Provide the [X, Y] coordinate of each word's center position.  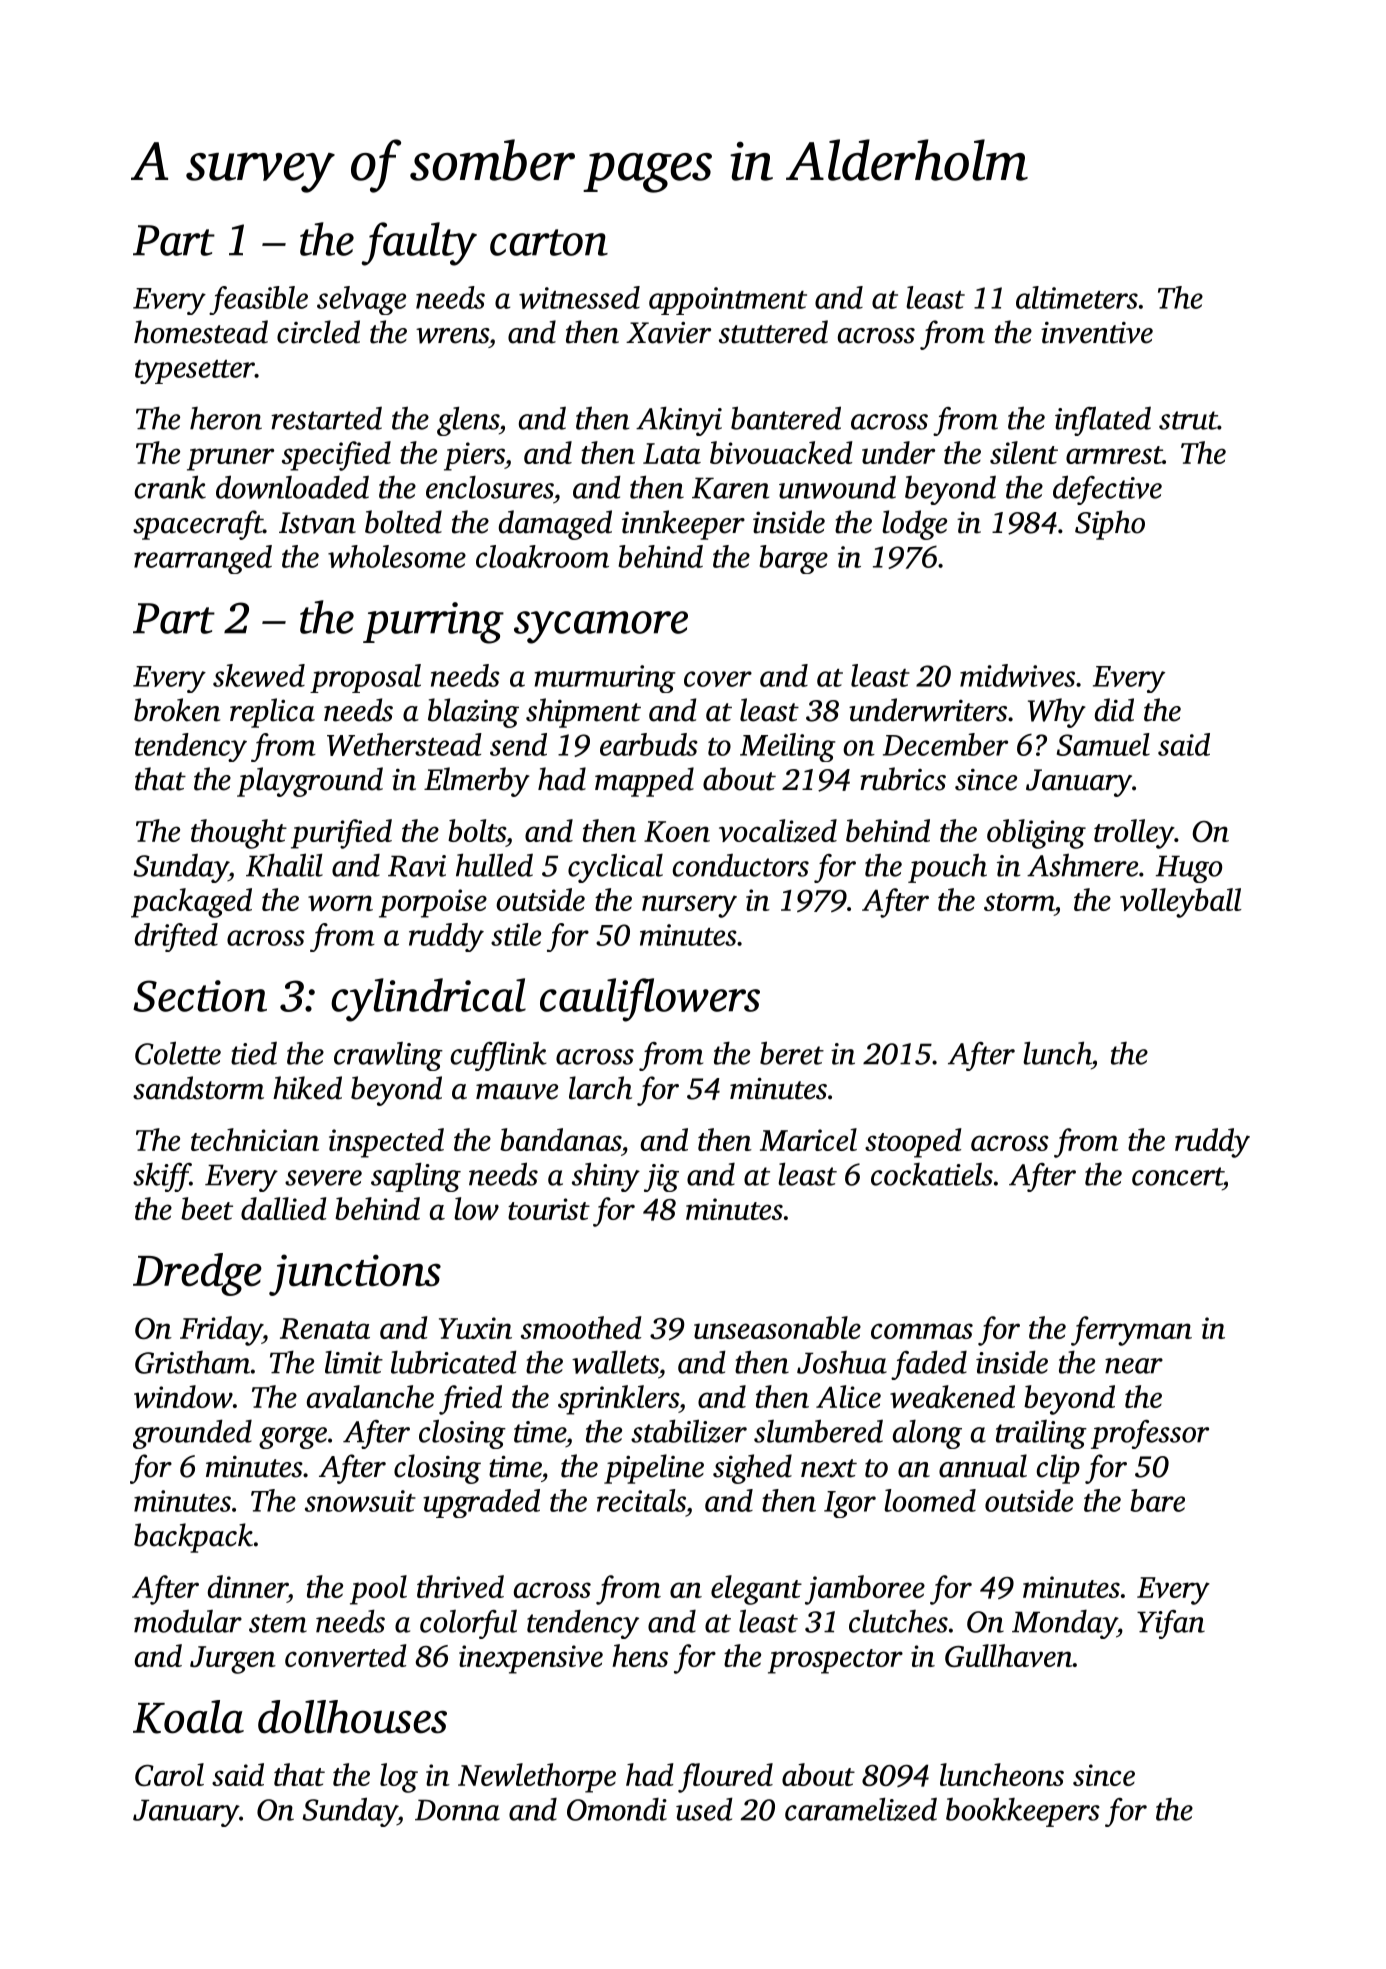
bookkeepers [1023, 1812]
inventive [1097, 333]
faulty [419, 244]
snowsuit [360, 1501]
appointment [728, 301]
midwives [1017, 675]
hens [640, 1655]
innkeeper [683, 525]
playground [310, 782]
